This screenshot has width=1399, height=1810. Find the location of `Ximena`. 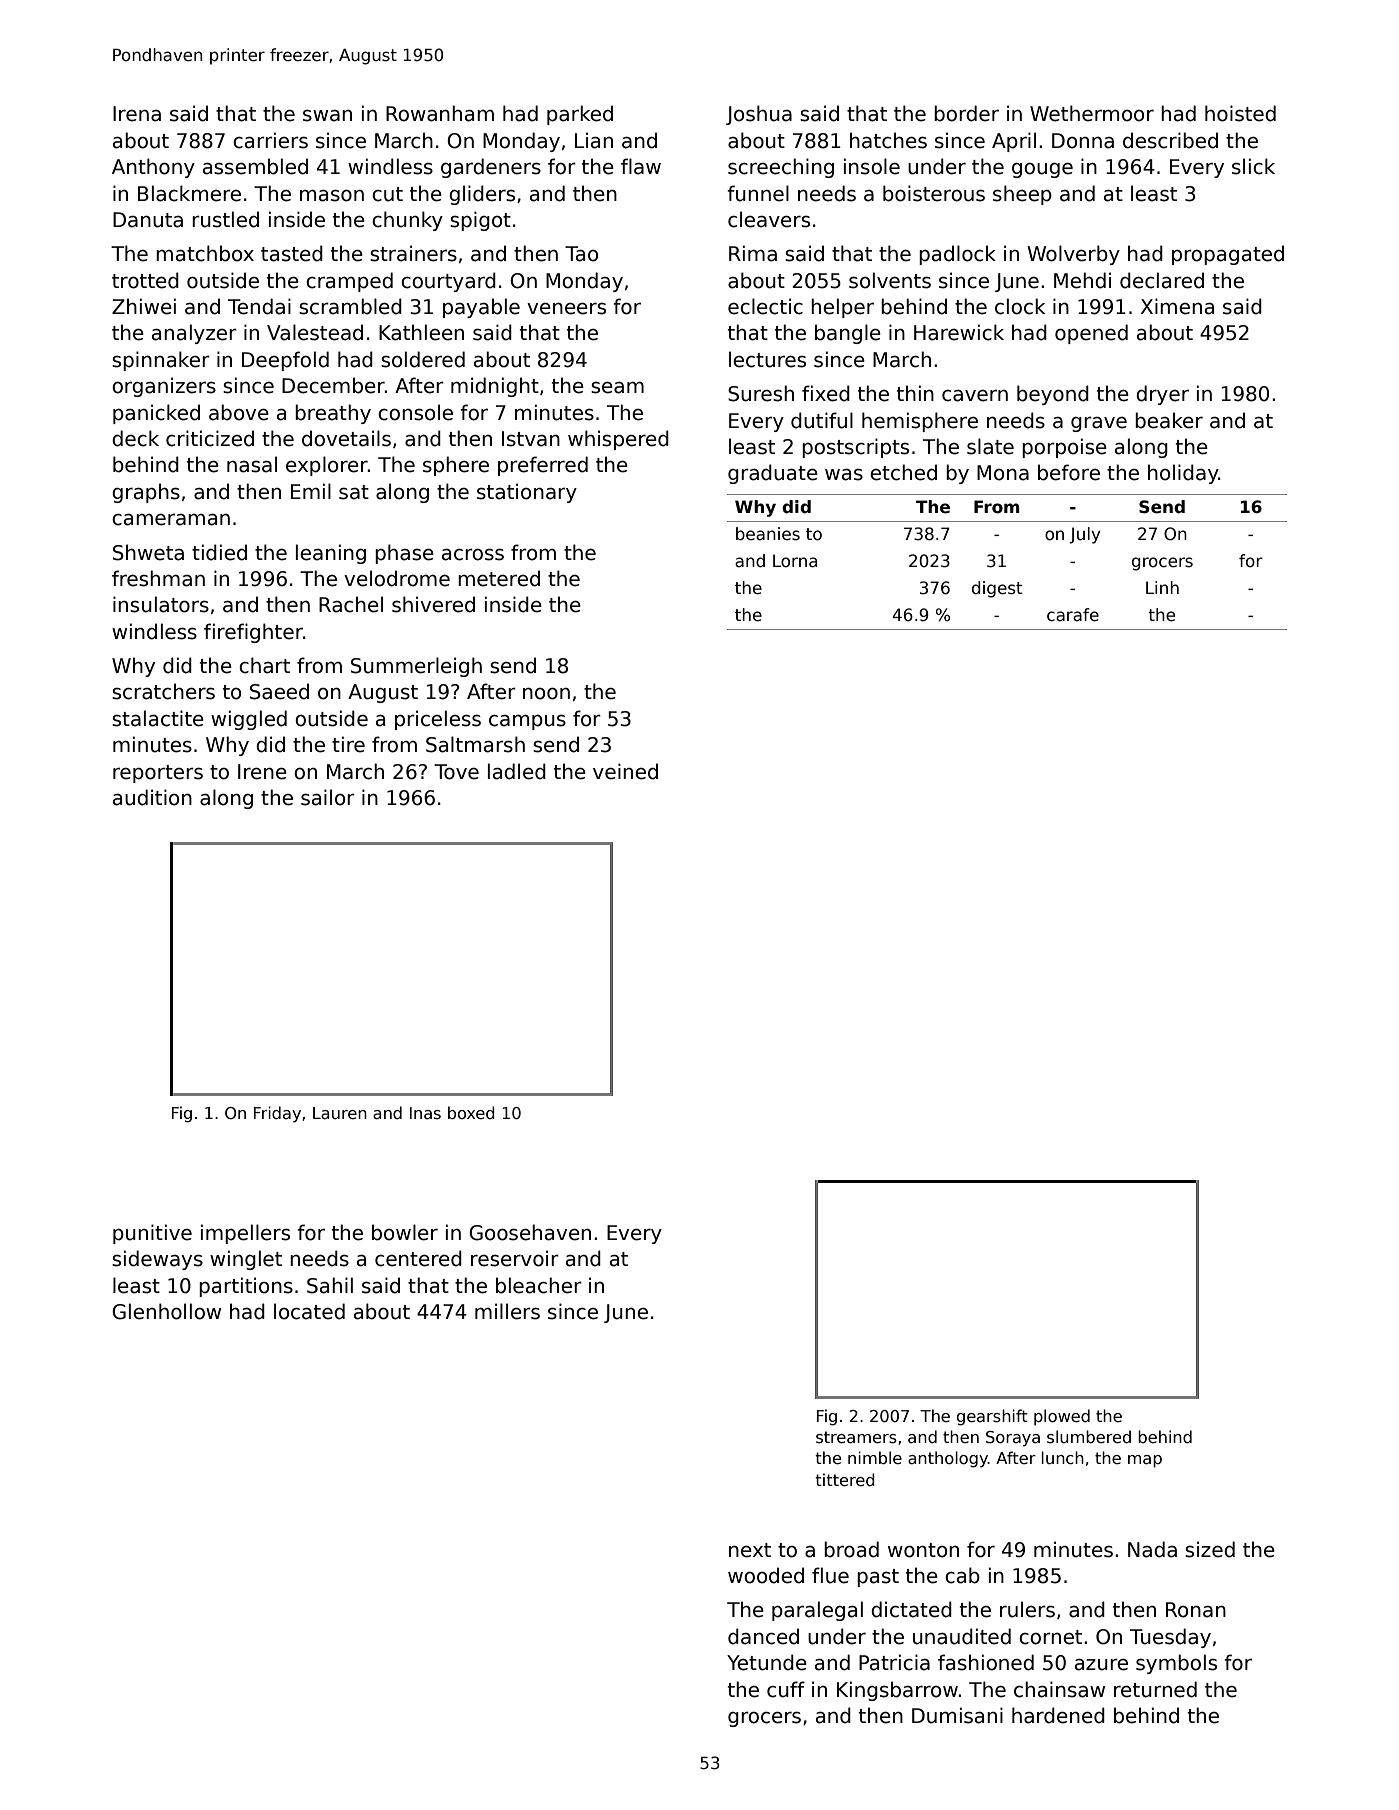

Ximena is located at coordinates (1177, 306).
